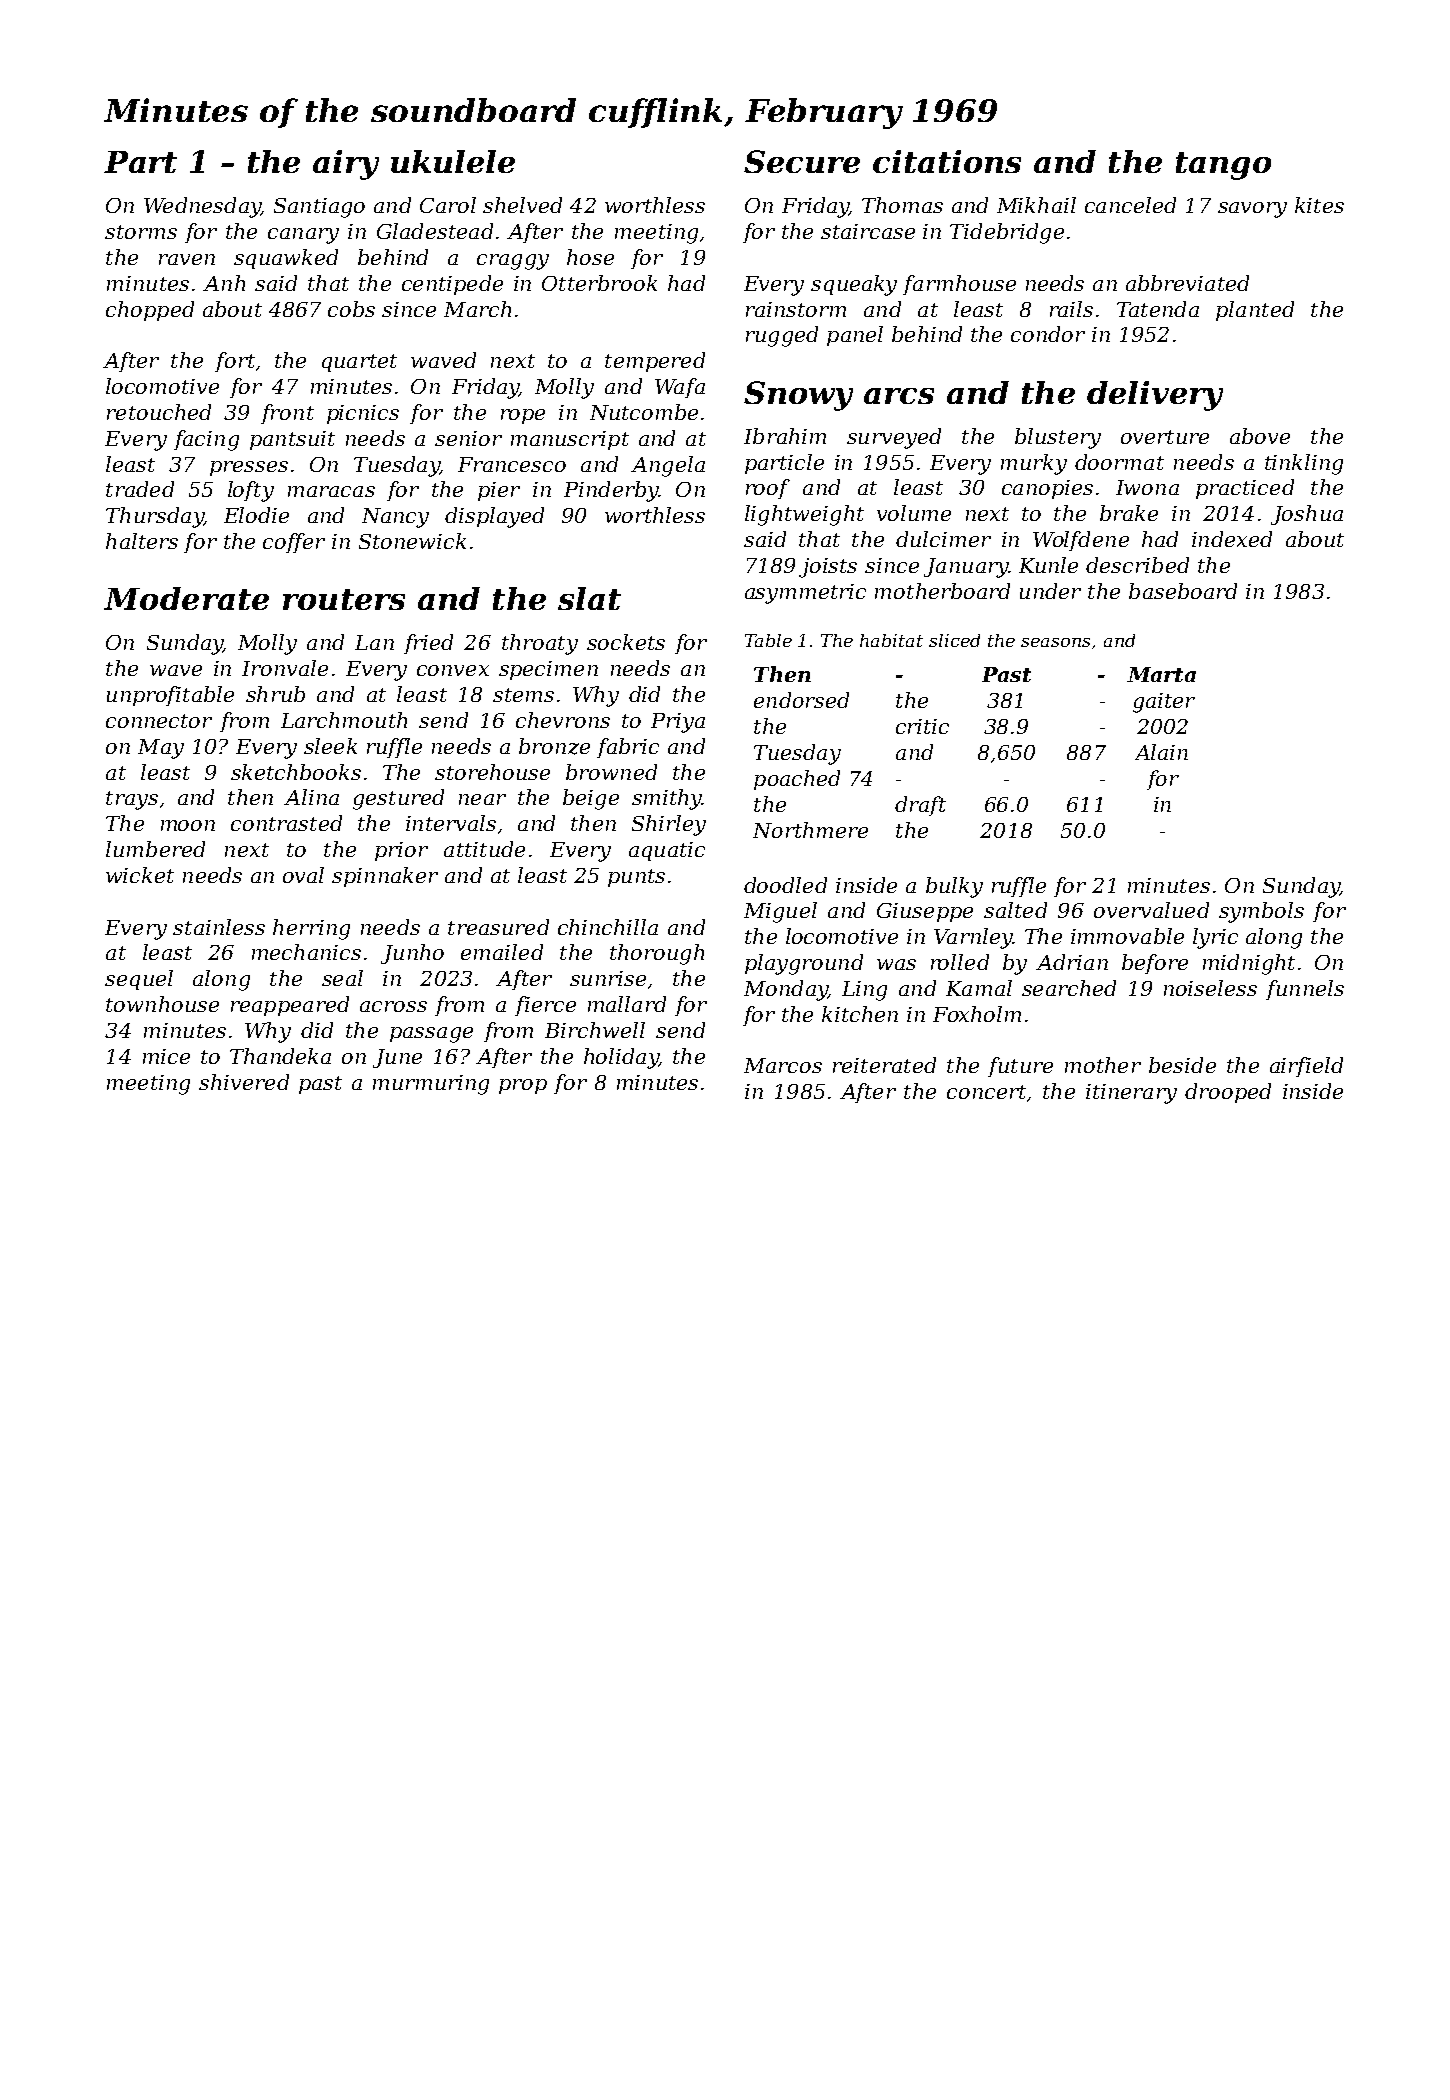 The width and height of the page is (1450, 2100). What do you see at coordinates (244, 1082) in the page?
I see `shivered` at bounding box center [244, 1082].
